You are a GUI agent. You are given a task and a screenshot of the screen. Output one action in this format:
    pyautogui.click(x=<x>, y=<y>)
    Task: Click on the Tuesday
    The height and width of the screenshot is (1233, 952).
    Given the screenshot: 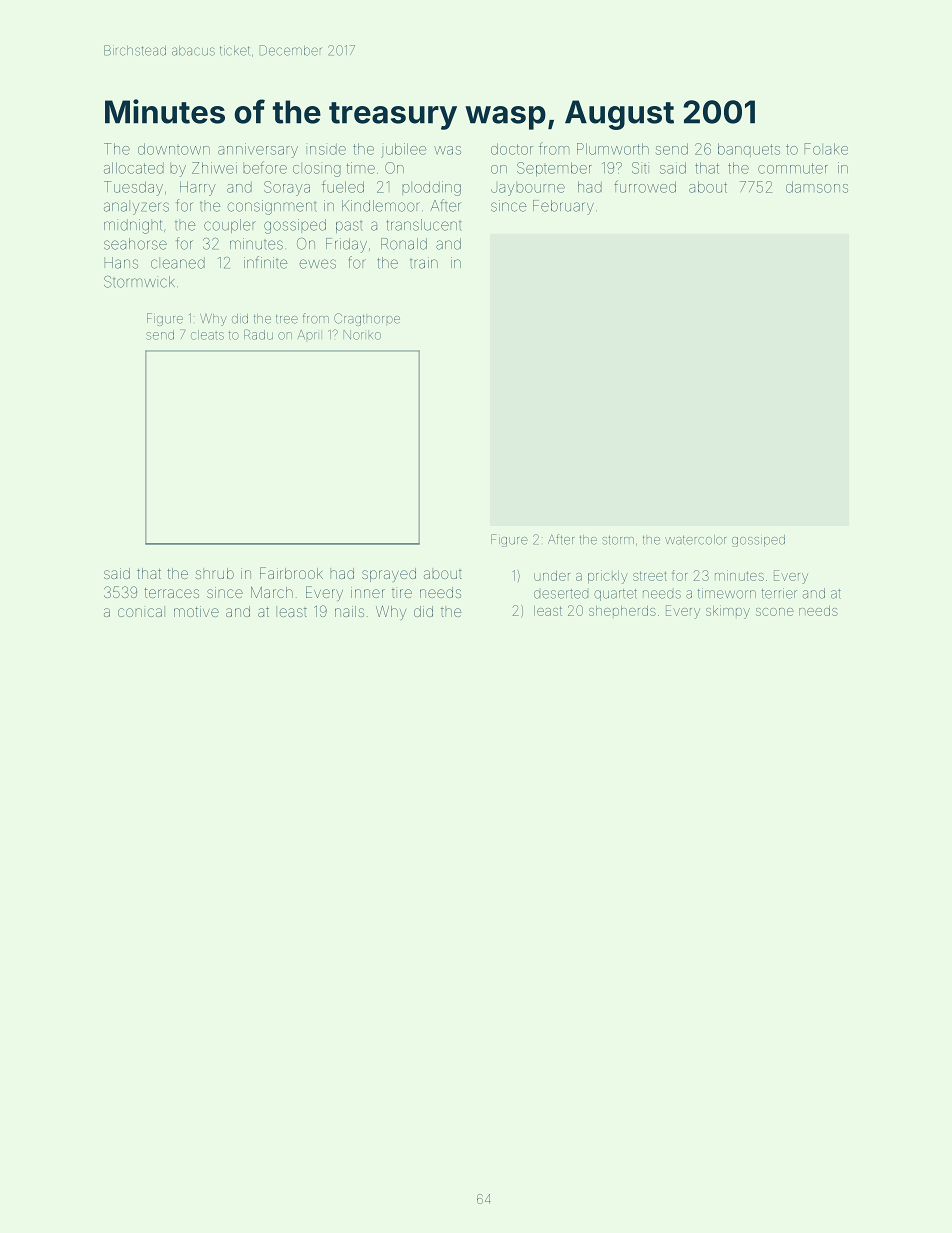 What is the action you would take?
    pyautogui.click(x=133, y=188)
